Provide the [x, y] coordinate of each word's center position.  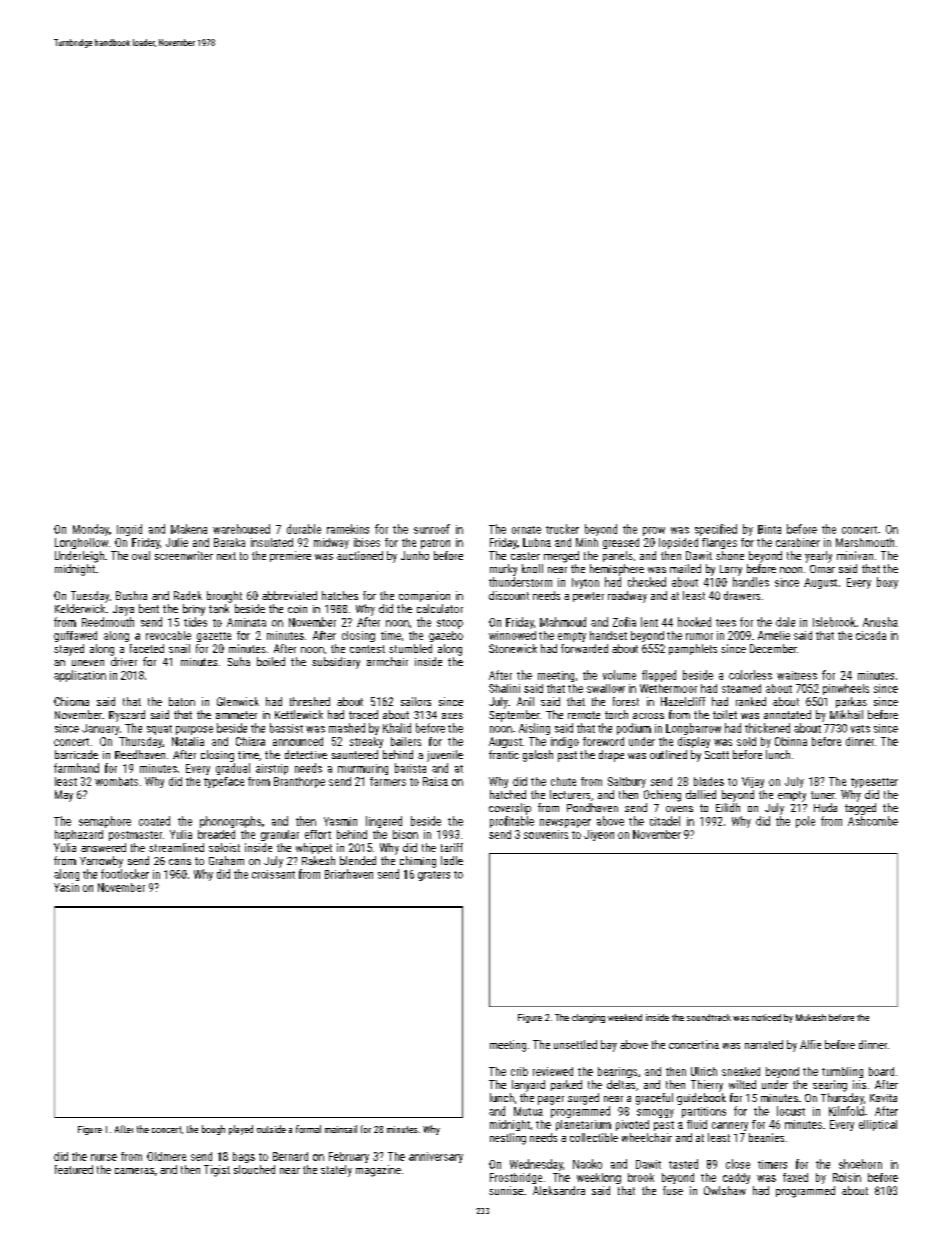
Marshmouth [865, 542]
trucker [562, 529]
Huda [825, 807]
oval [141, 555]
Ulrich [704, 1071]
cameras [134, 1171]
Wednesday [536, 1165]
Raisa [435, 781]
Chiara [250, 741]
